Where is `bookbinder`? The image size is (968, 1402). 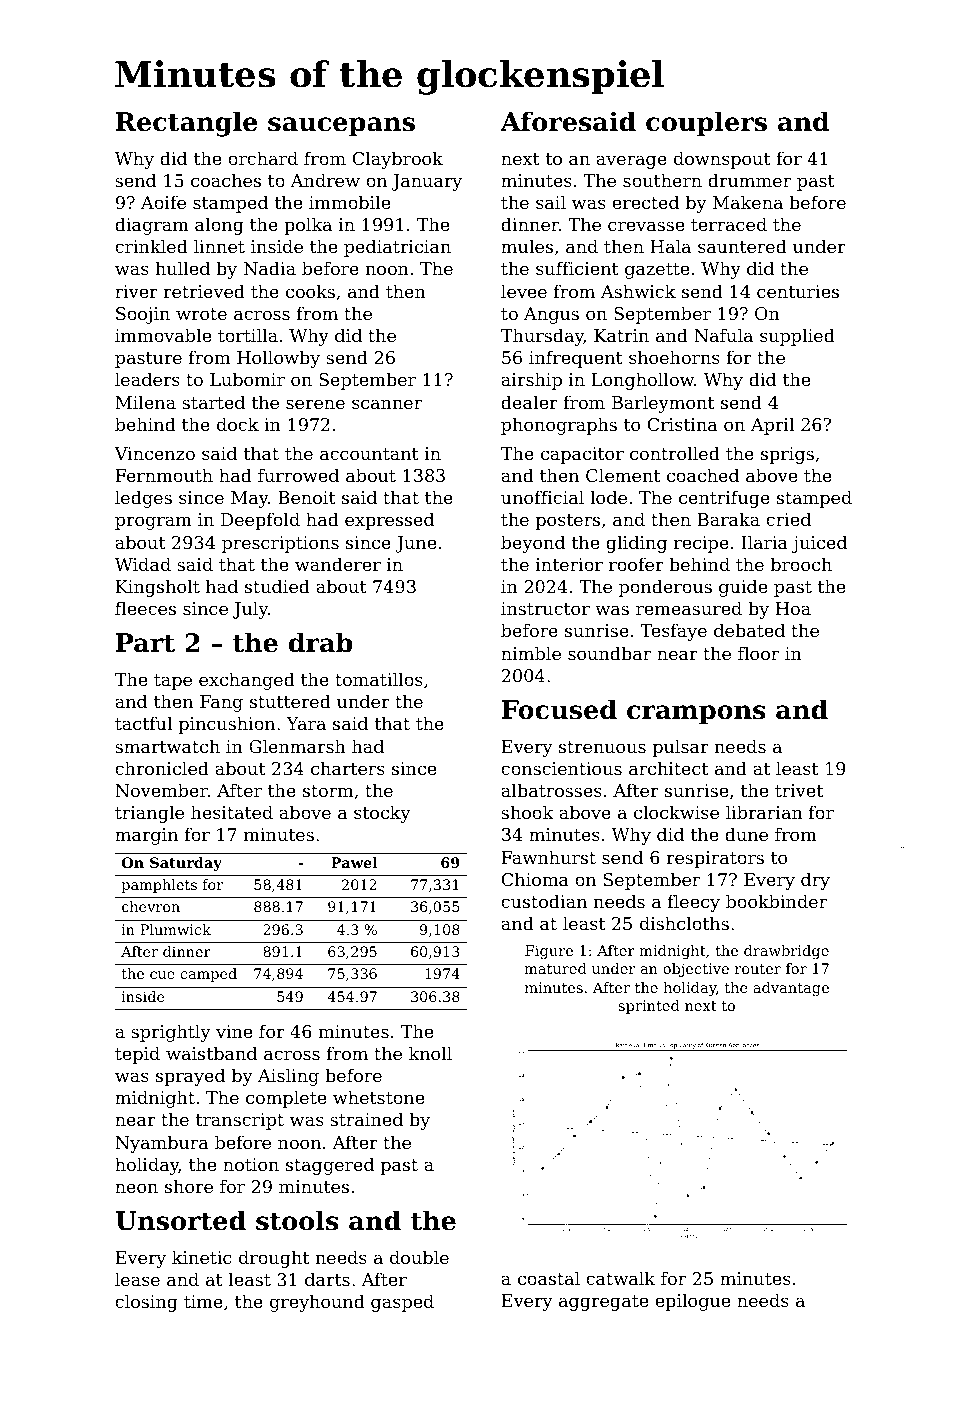
bookbinder is located at coordinates (776, 901).
